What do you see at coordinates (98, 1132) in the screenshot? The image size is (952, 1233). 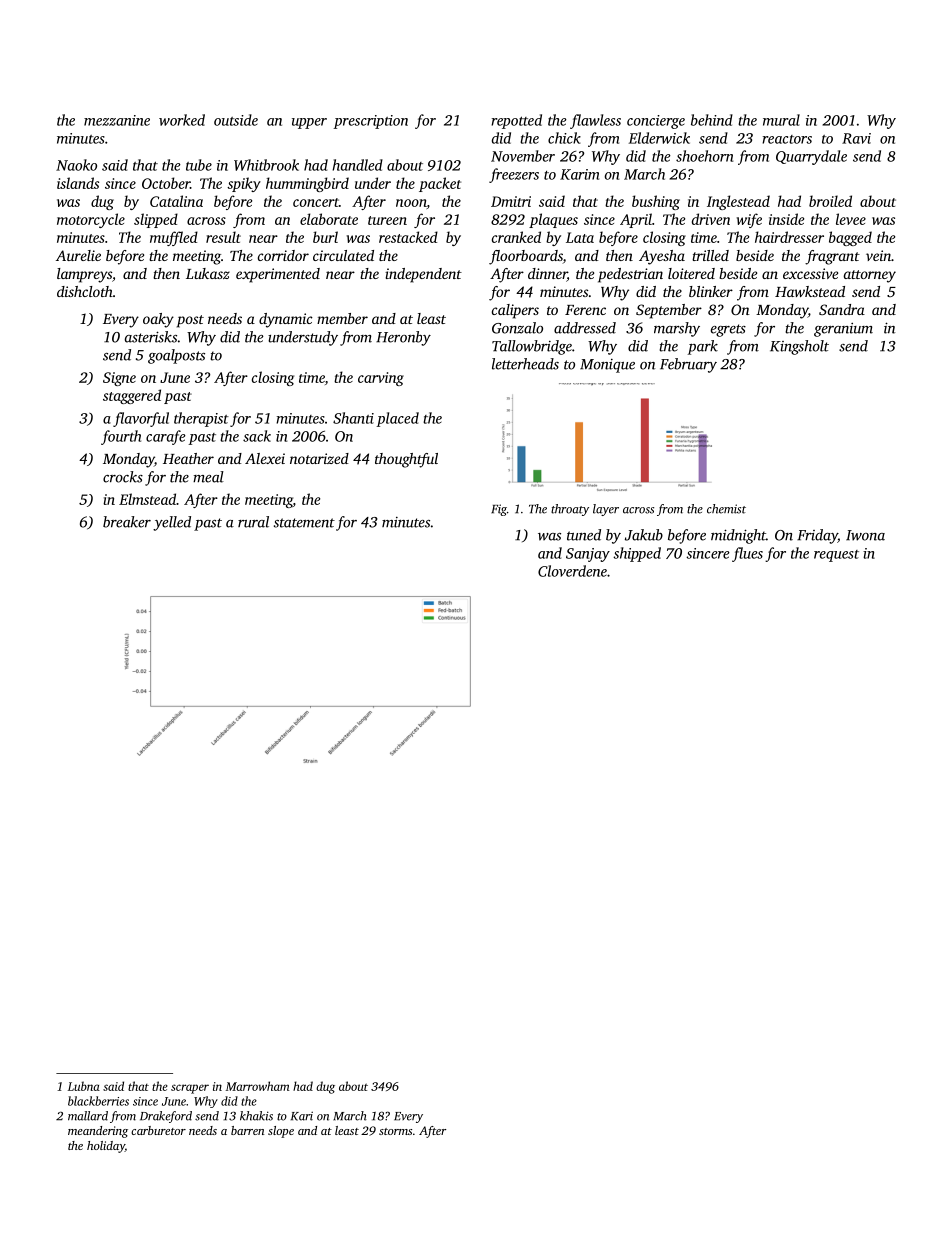 I see `meandering` at bounding box center [98, 1132].
